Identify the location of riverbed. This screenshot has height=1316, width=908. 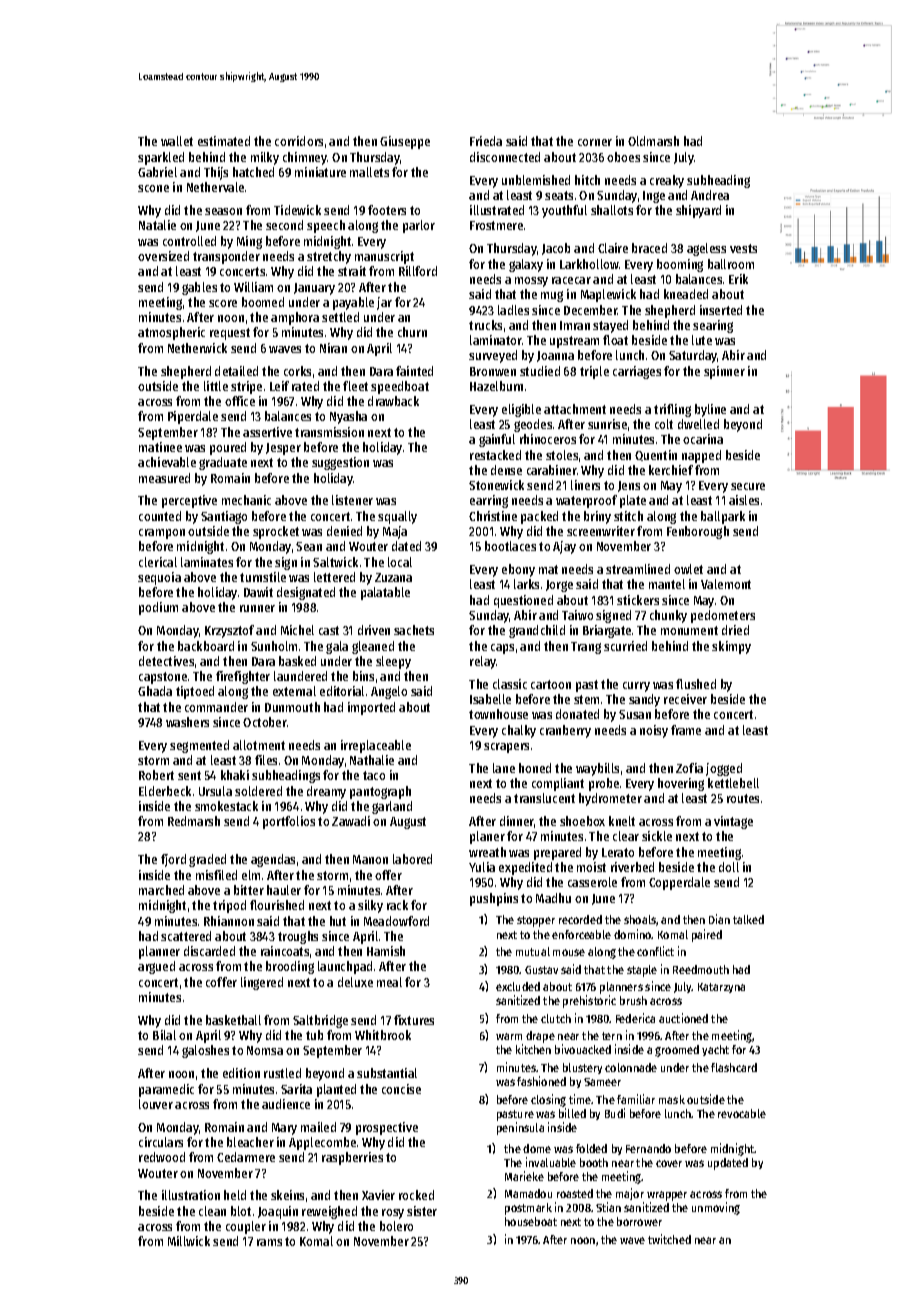
(632, 867).
